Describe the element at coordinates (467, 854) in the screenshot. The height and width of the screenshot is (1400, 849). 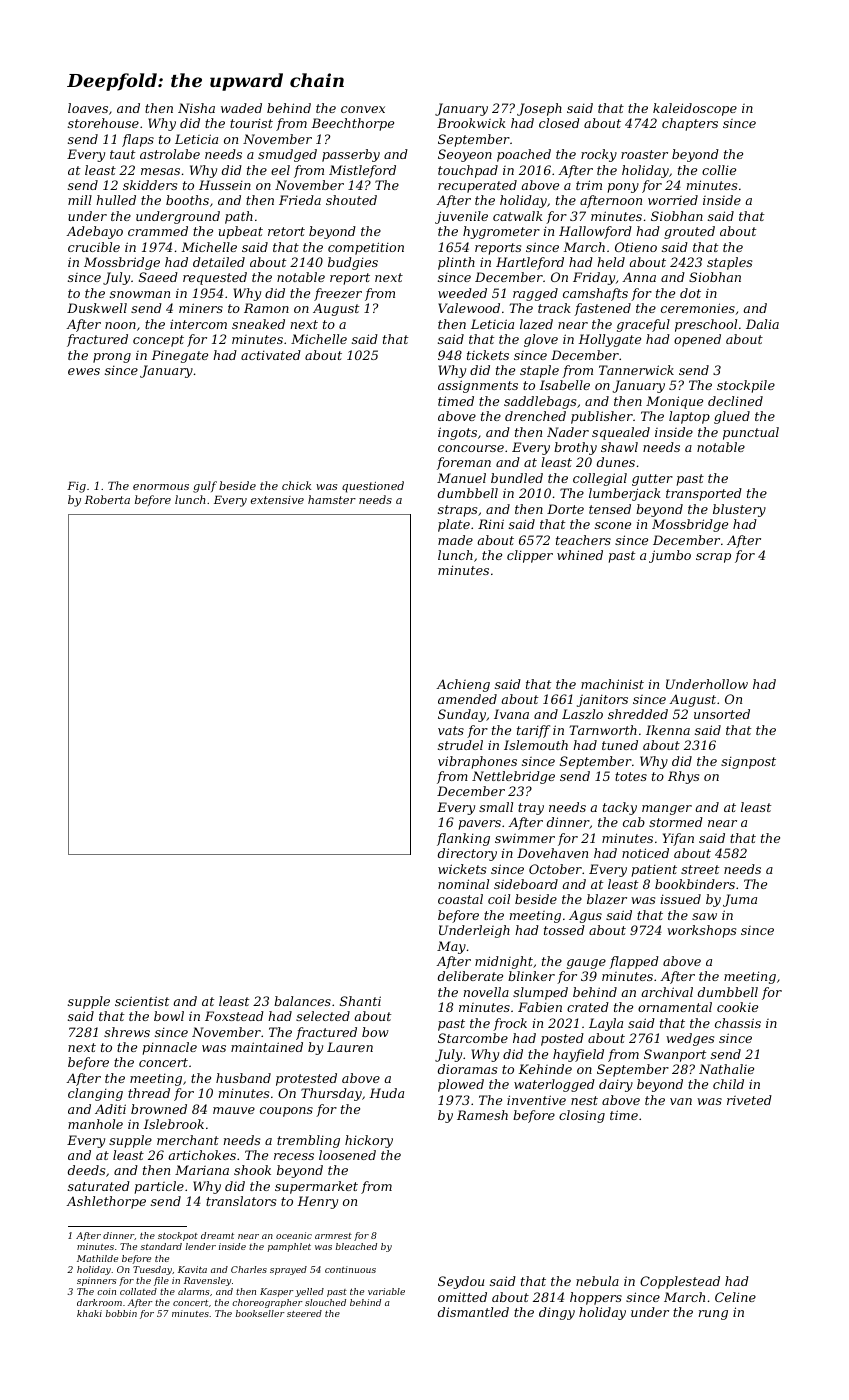
I see `directory` at that location.
